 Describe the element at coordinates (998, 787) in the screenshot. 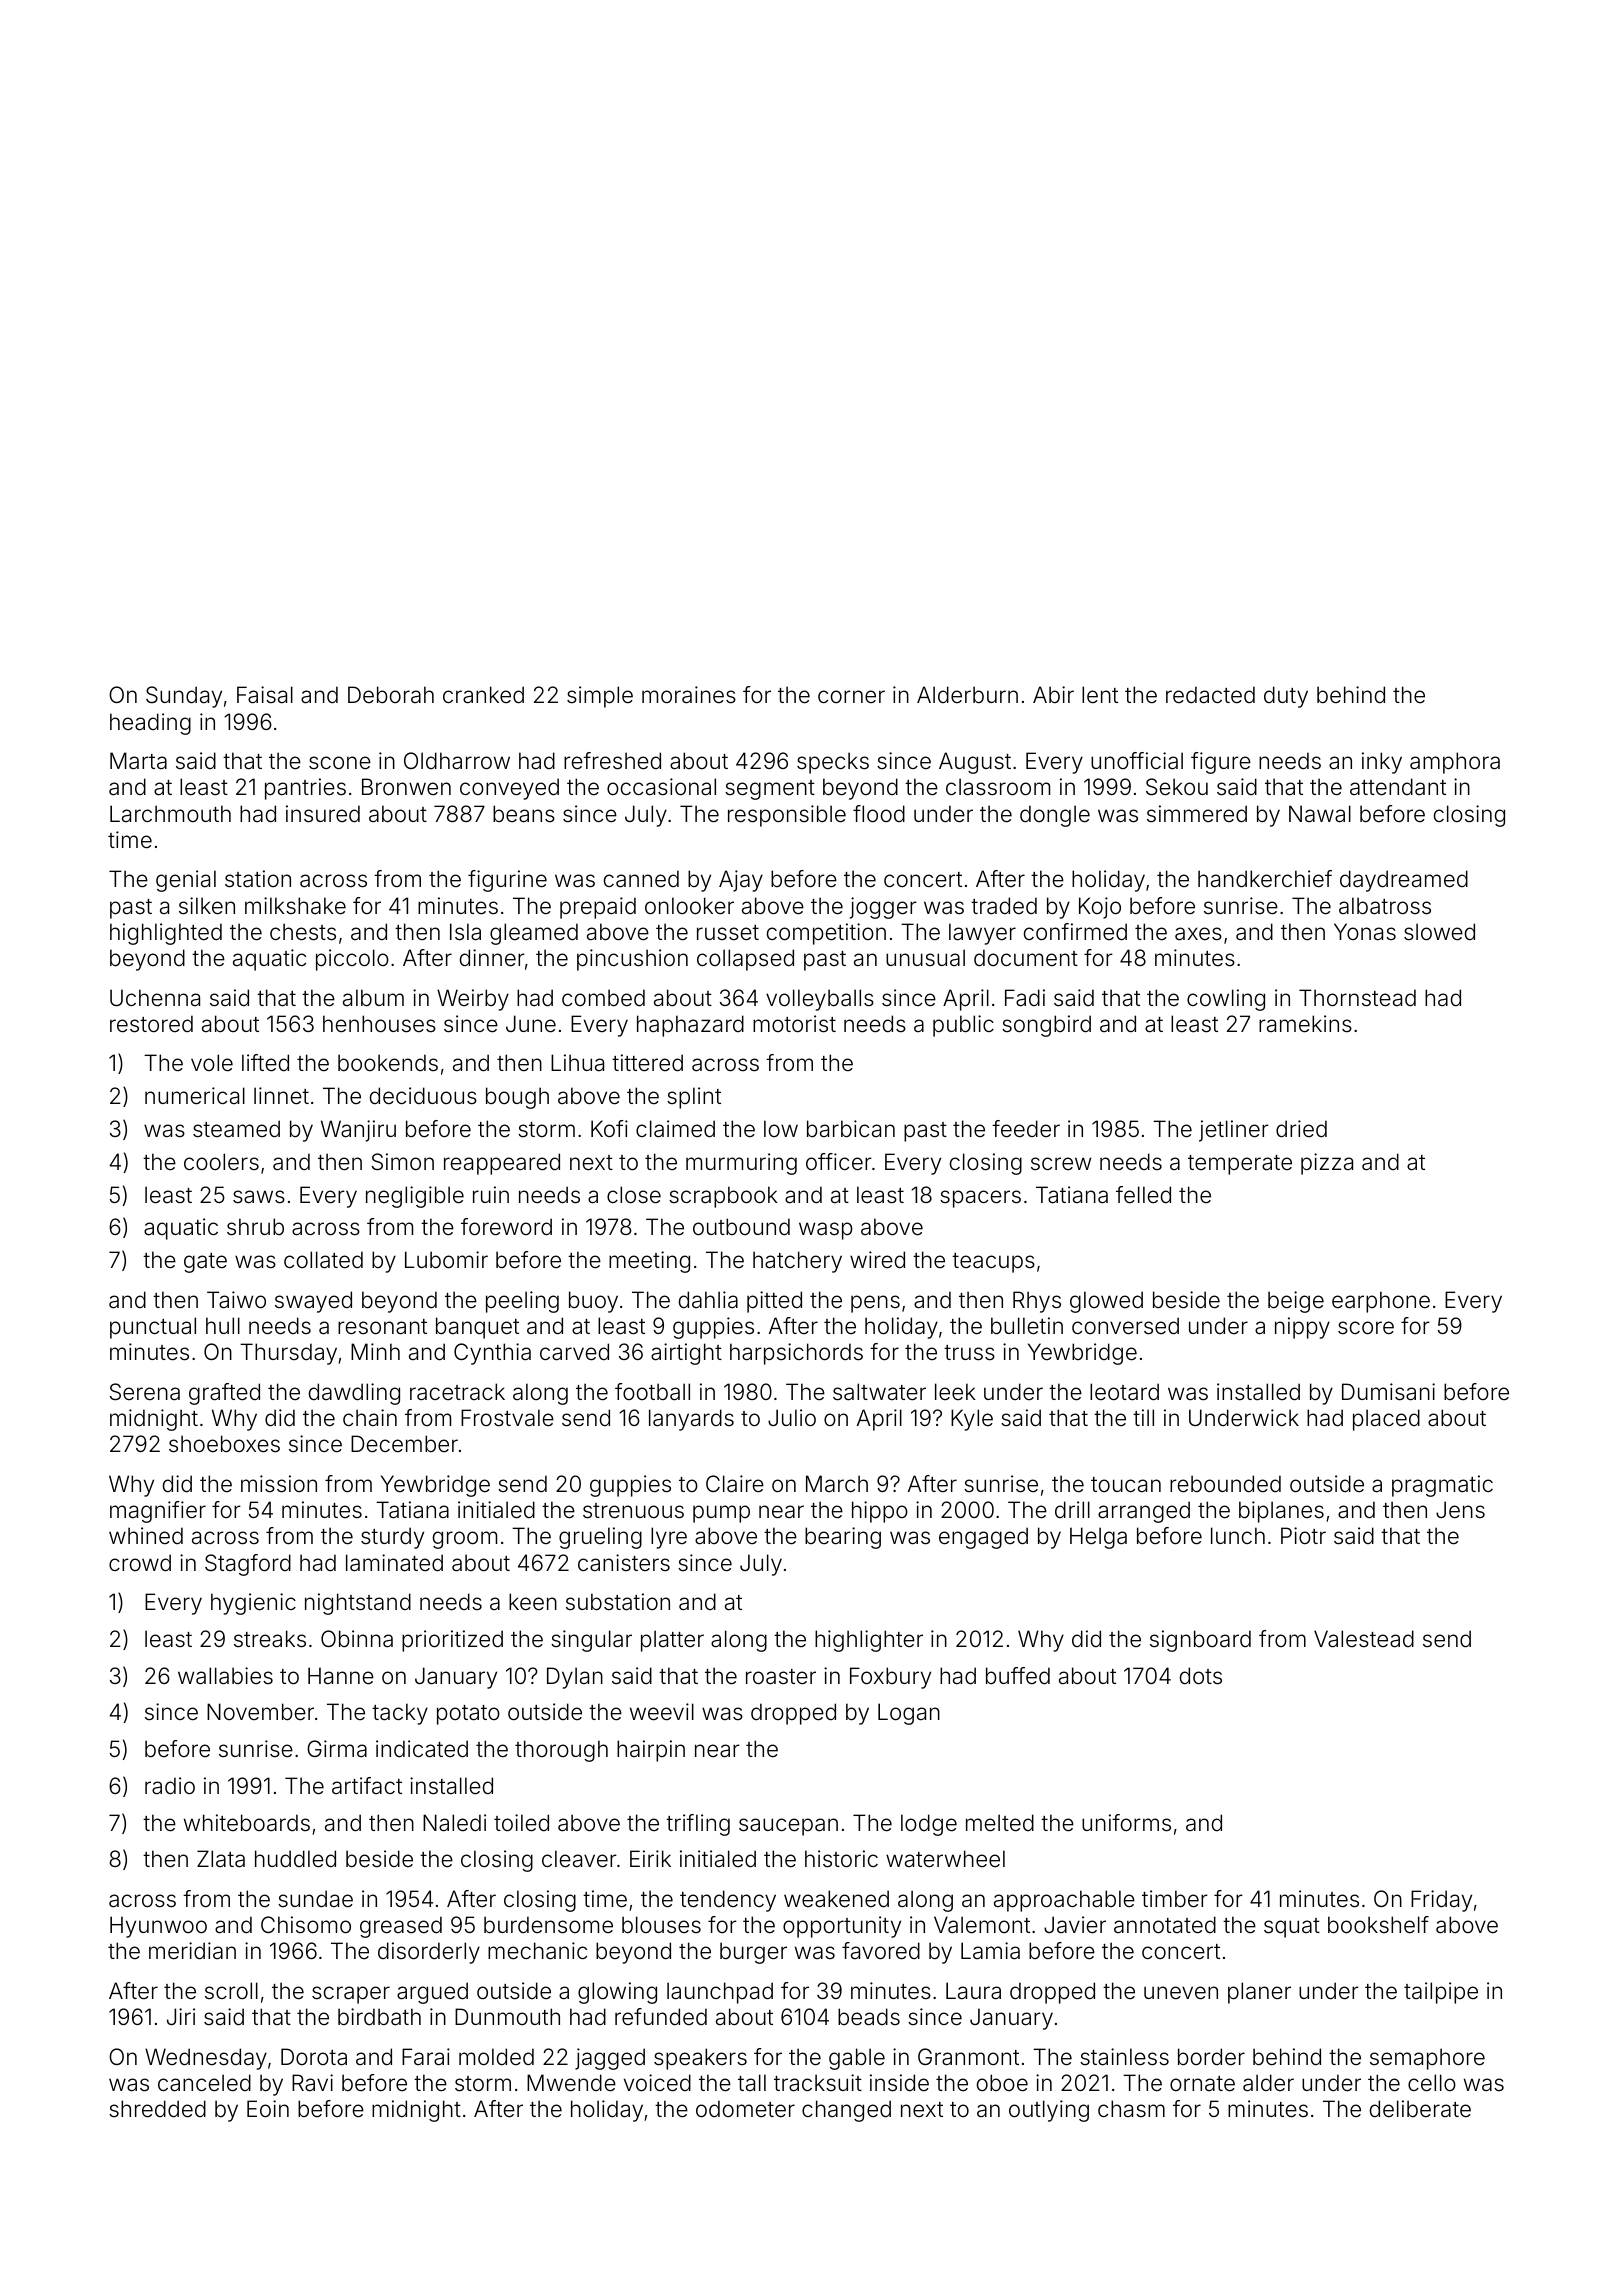

I see `classroom` at that location.
